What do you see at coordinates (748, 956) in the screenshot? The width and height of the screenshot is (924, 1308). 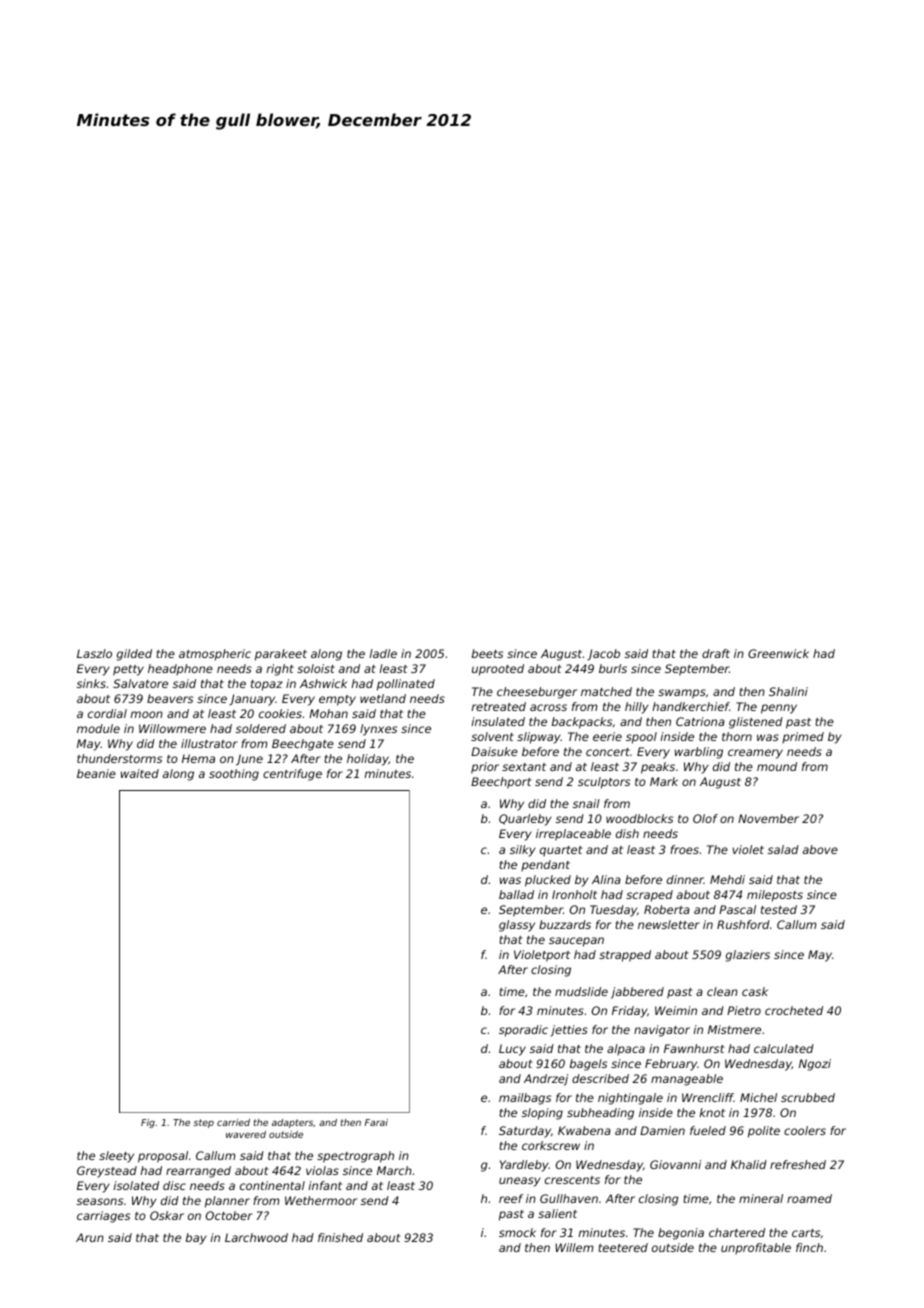 I see `glaziers` at bounding box center [748, 956].
